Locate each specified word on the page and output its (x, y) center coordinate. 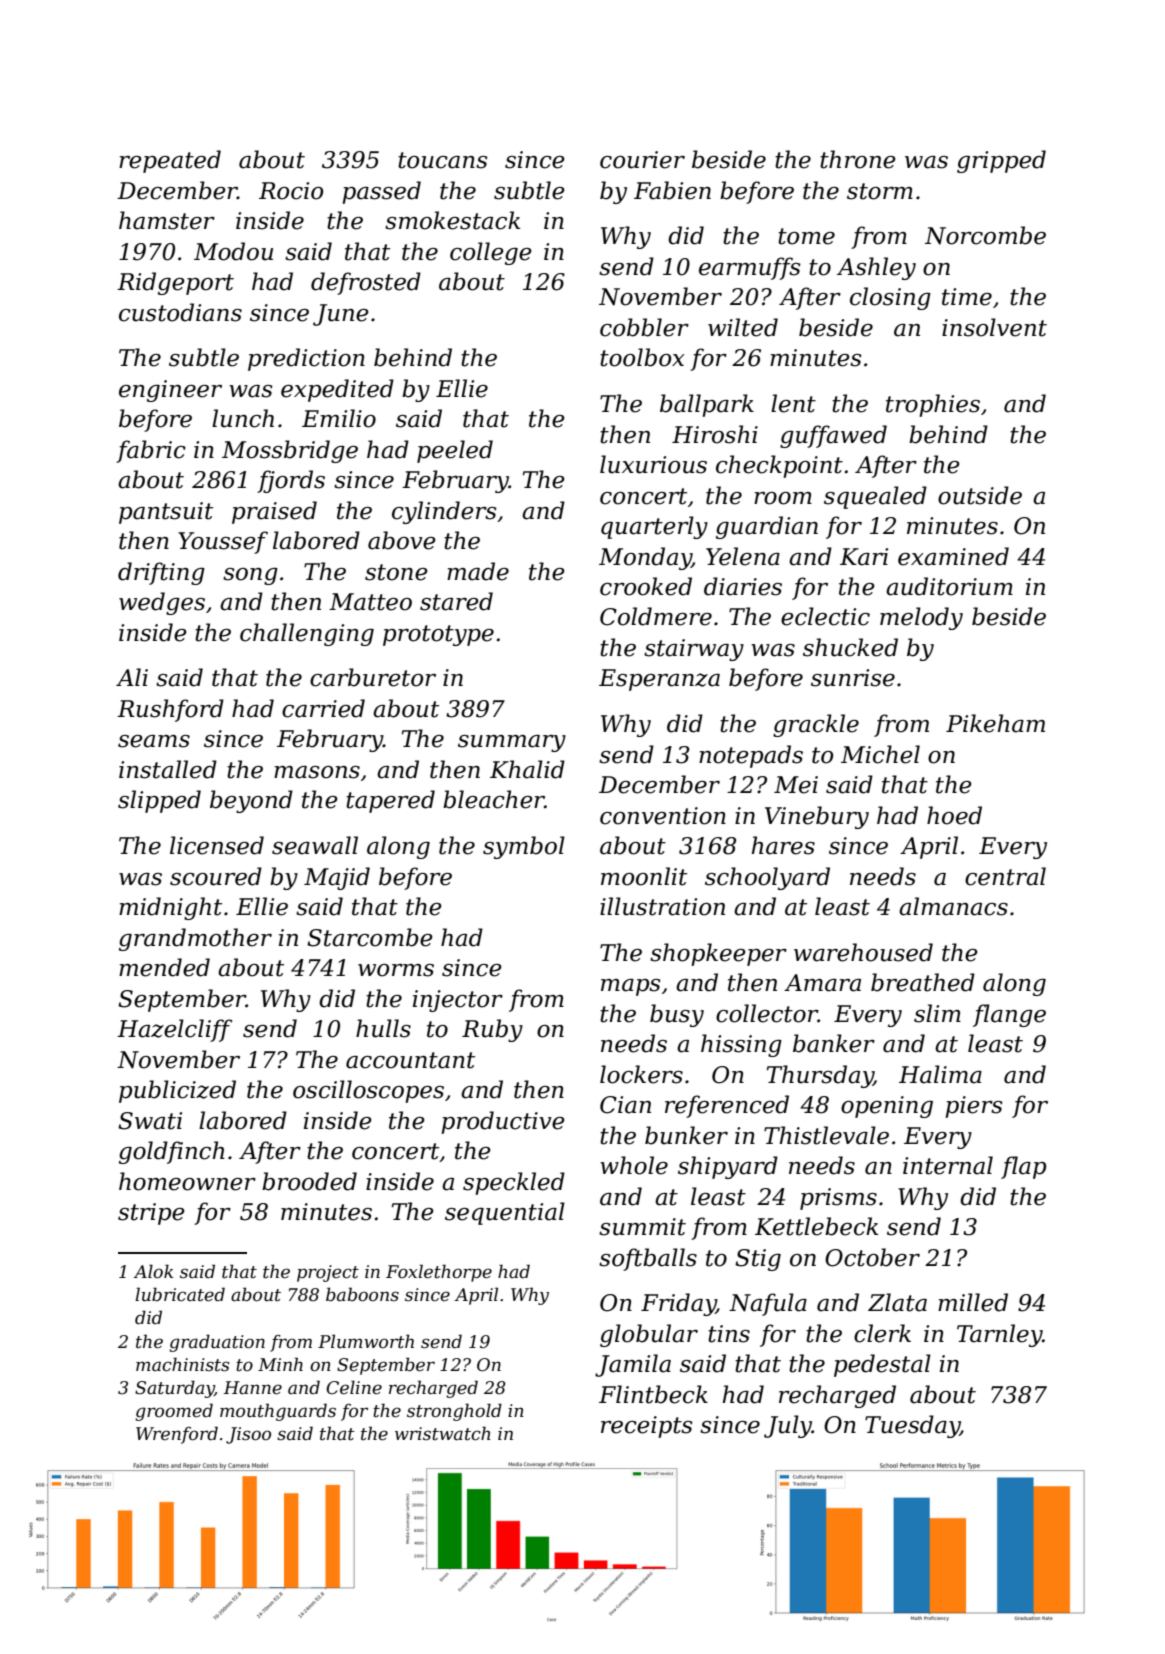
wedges (162, 603)
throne (858, 159)
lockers (641, 1074)
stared (456, 601)
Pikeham (995, 723)
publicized (177, 1091)
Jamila (633, 1365)
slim (937, 1013)
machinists (182, 1364)
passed (381, 192)
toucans (443, 160)
